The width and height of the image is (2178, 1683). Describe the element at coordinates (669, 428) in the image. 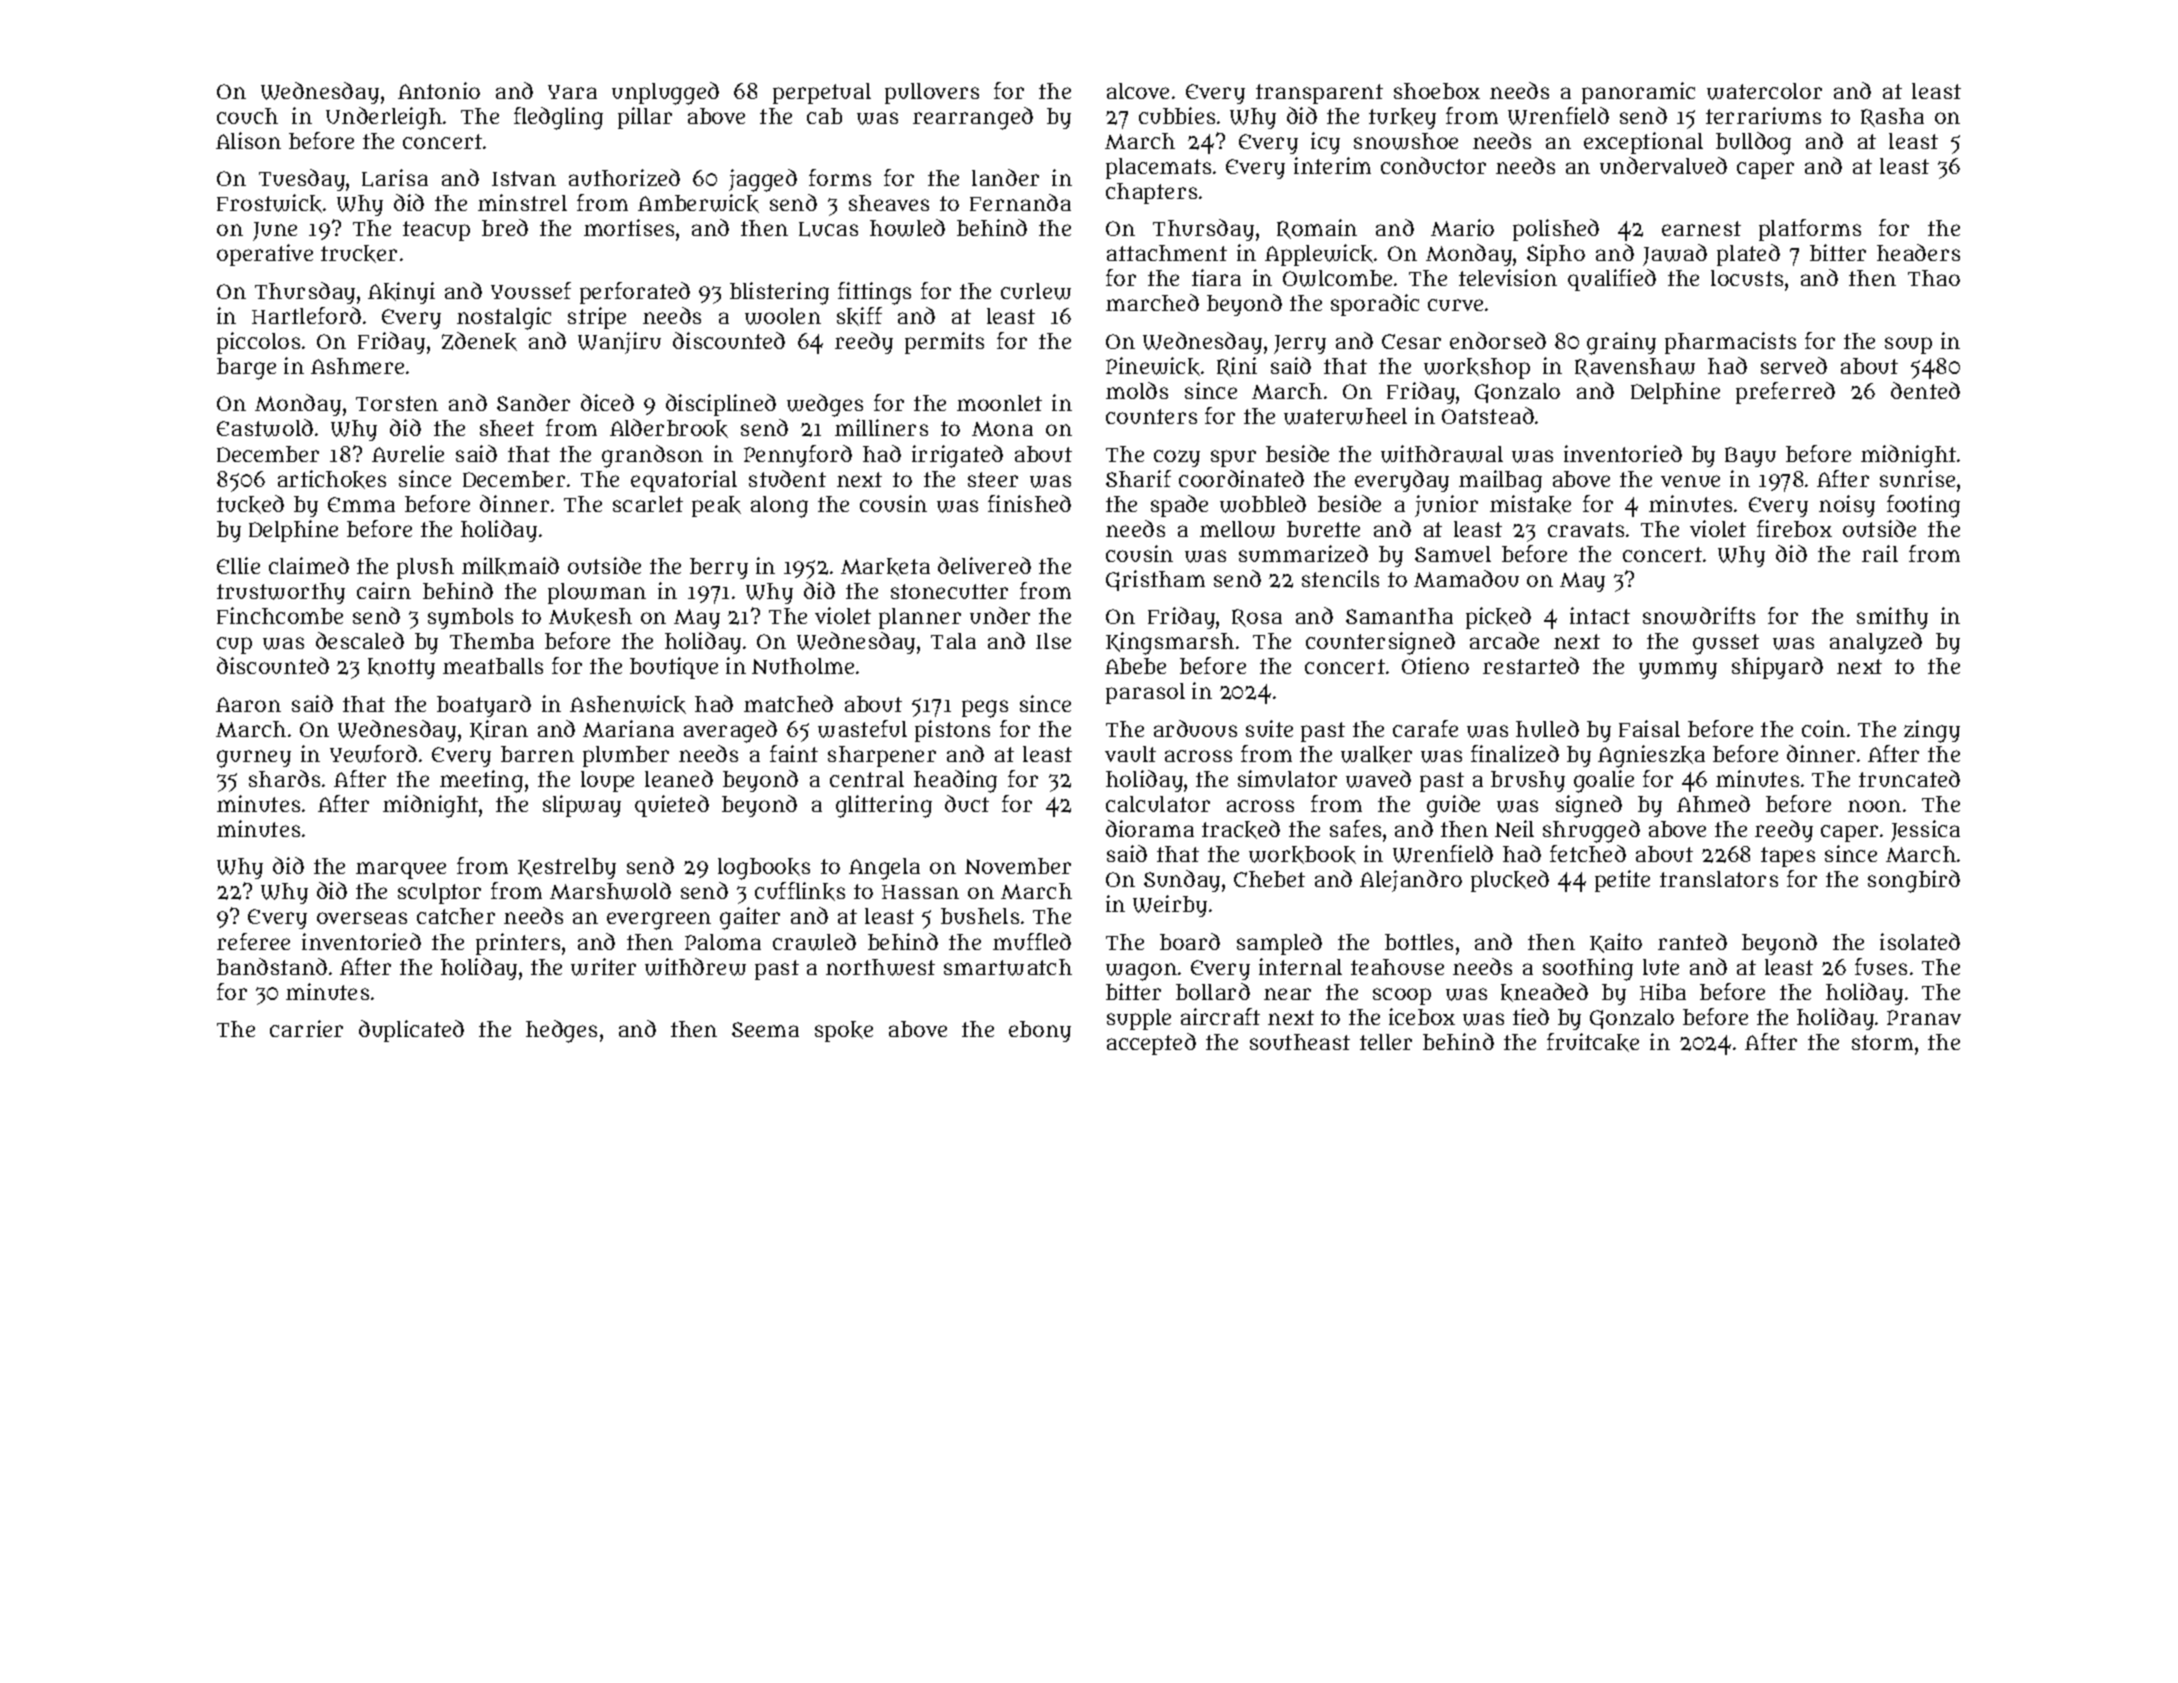

I see `Alderbrook` at that location.
